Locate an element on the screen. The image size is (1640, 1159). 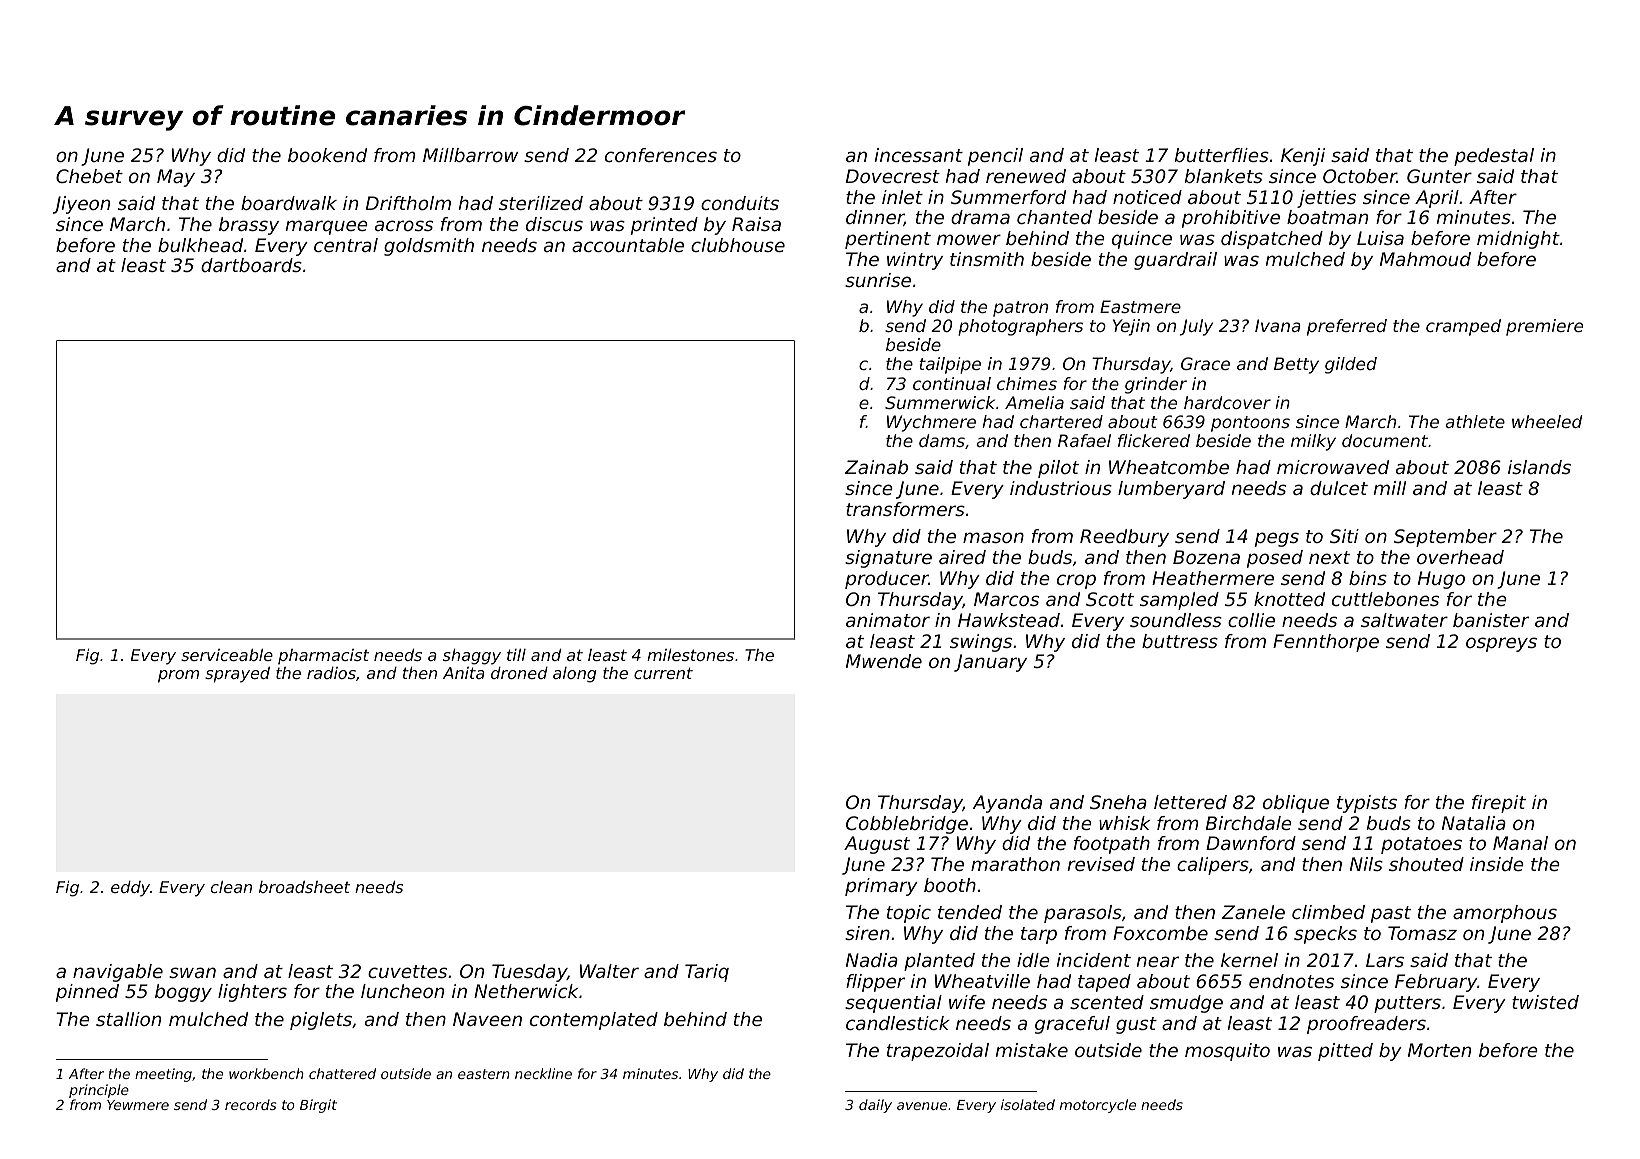
September is located at coordinates (1445, 538).
